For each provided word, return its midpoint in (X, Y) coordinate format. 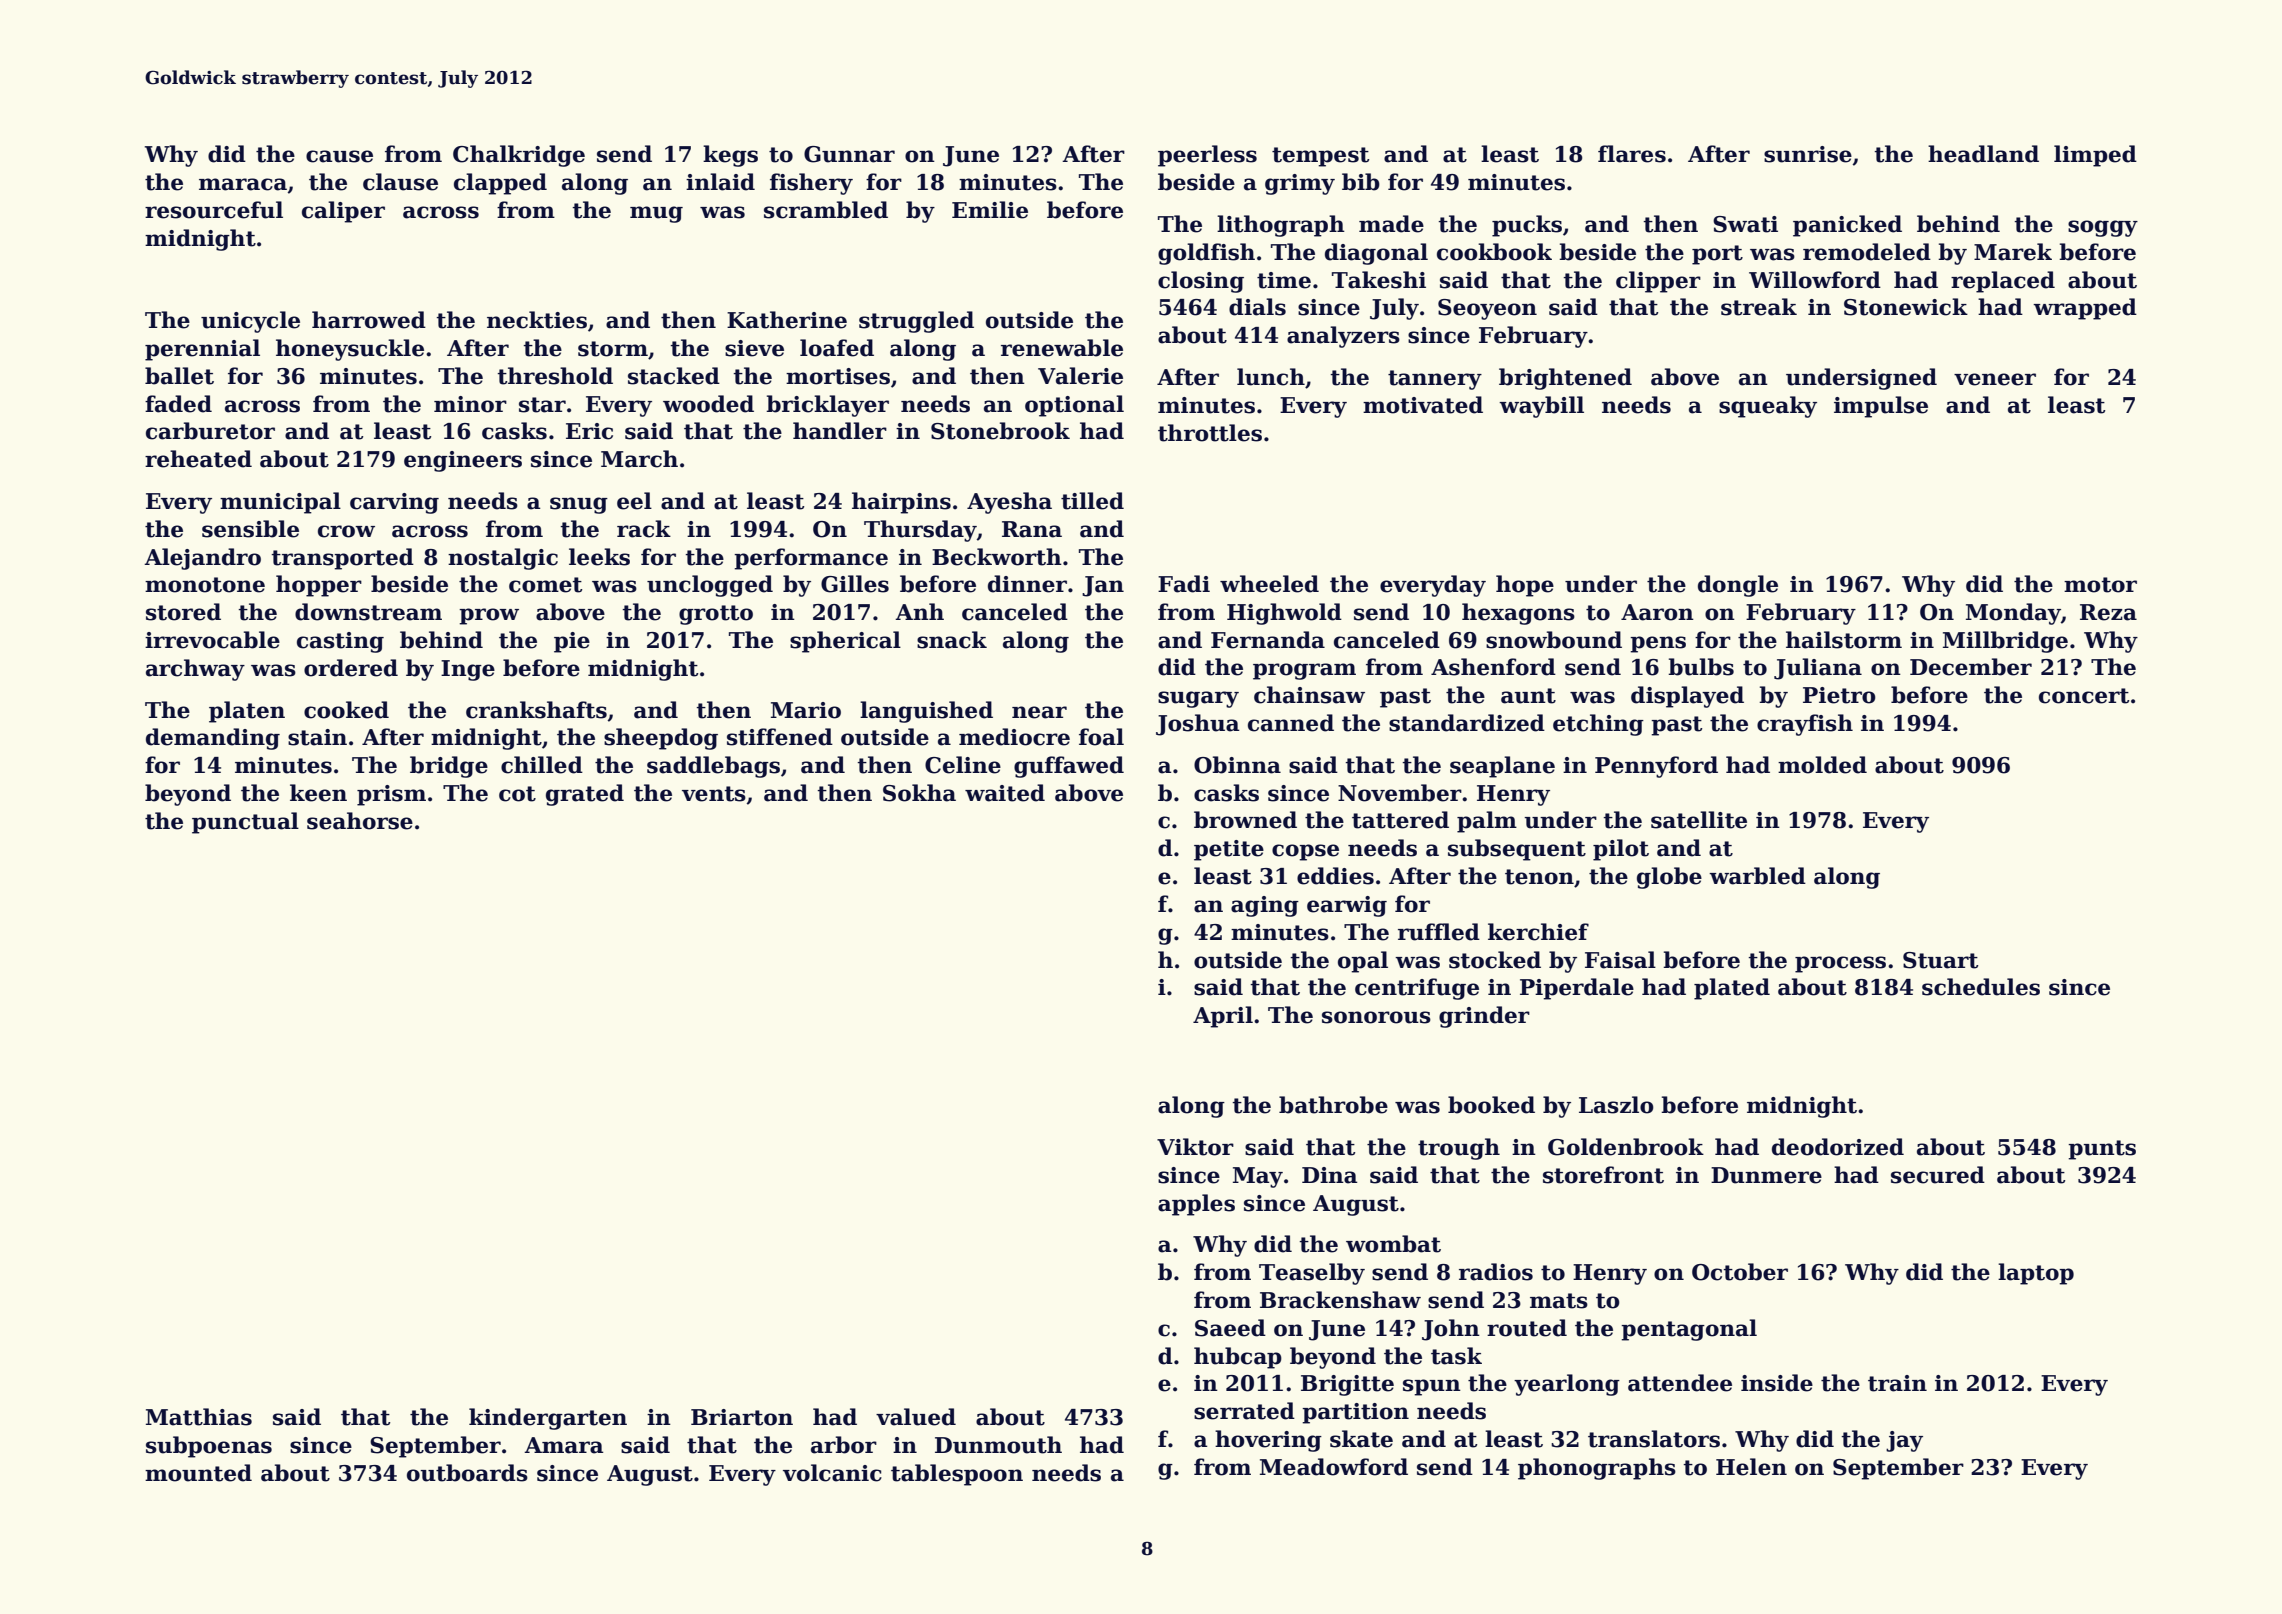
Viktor (1195, 1147)
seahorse (360, 821)
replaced (2003, 282)
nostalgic (503, 559)
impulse (1881, 407)
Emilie (990, 210)
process (1840, 964)
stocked (1495, 960)
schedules (1981, 987)
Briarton (742, 1417)
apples (1196, 1205)
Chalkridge (519, 156)
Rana (1032, 529)
